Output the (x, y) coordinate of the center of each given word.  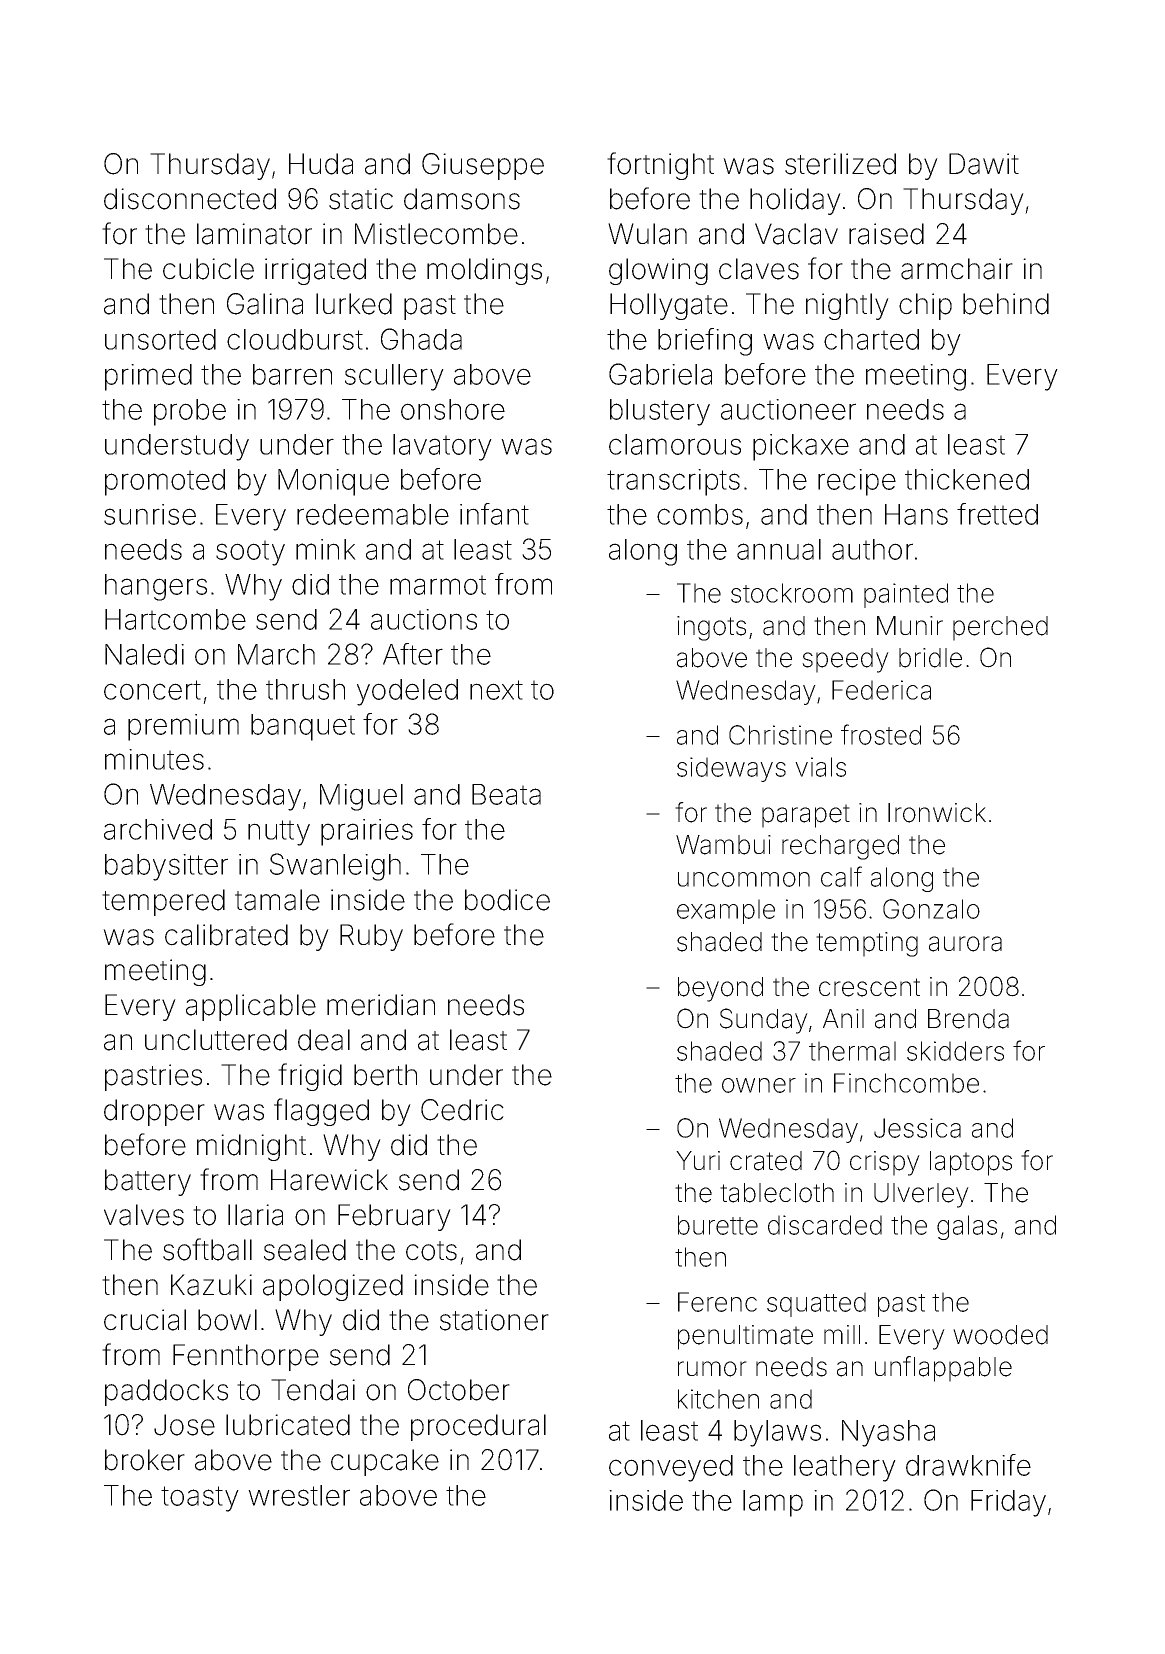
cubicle (208, 269)
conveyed (671, 1468)
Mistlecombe (436, 234)
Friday (1008, 1503)
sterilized (840, 164)
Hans (916, 514)
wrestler (299, 1495)
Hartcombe (175, 619)
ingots (711, 628)
